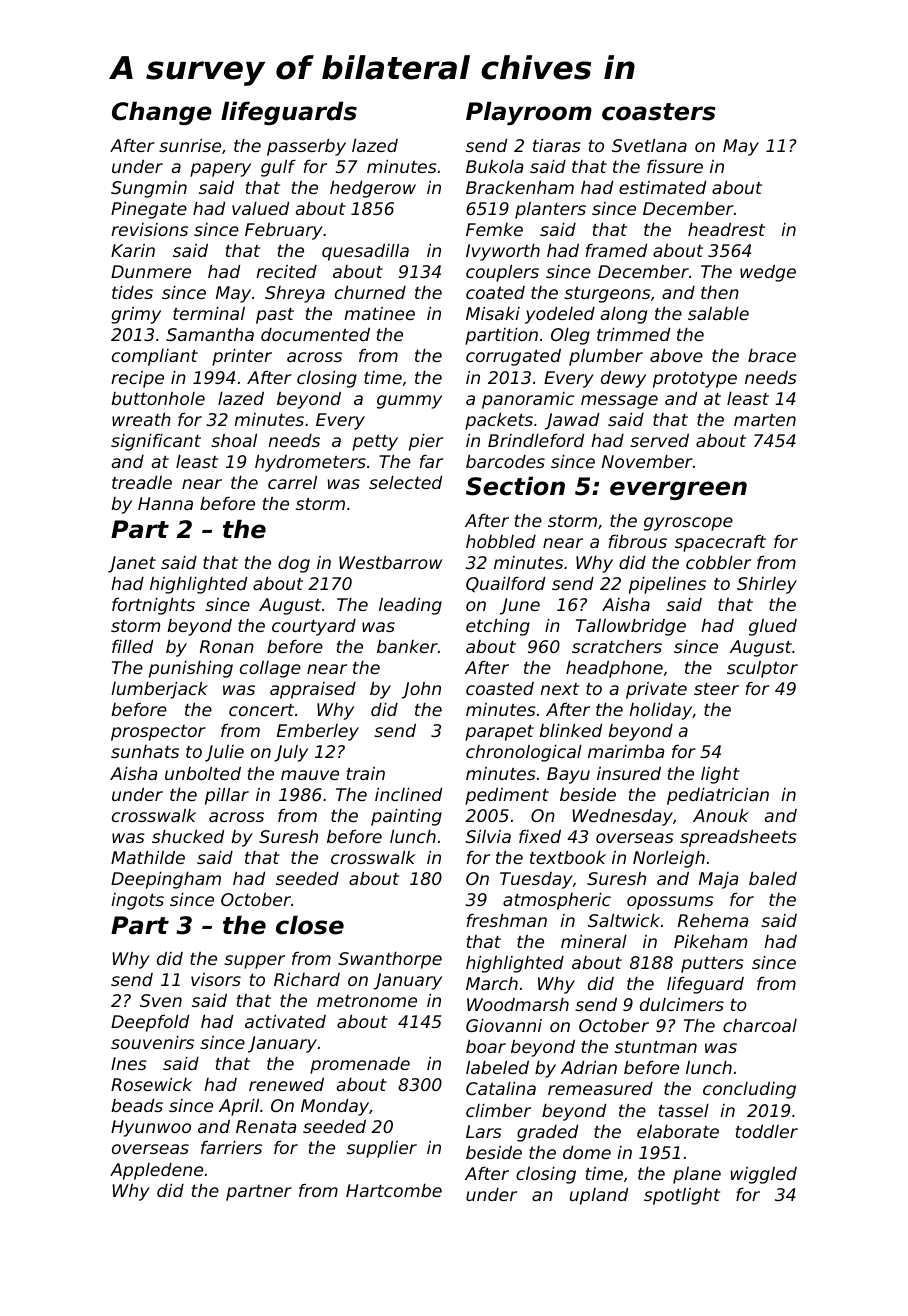 The image size is (908, 1316). I want to click on wedge, so click(768, 273).
